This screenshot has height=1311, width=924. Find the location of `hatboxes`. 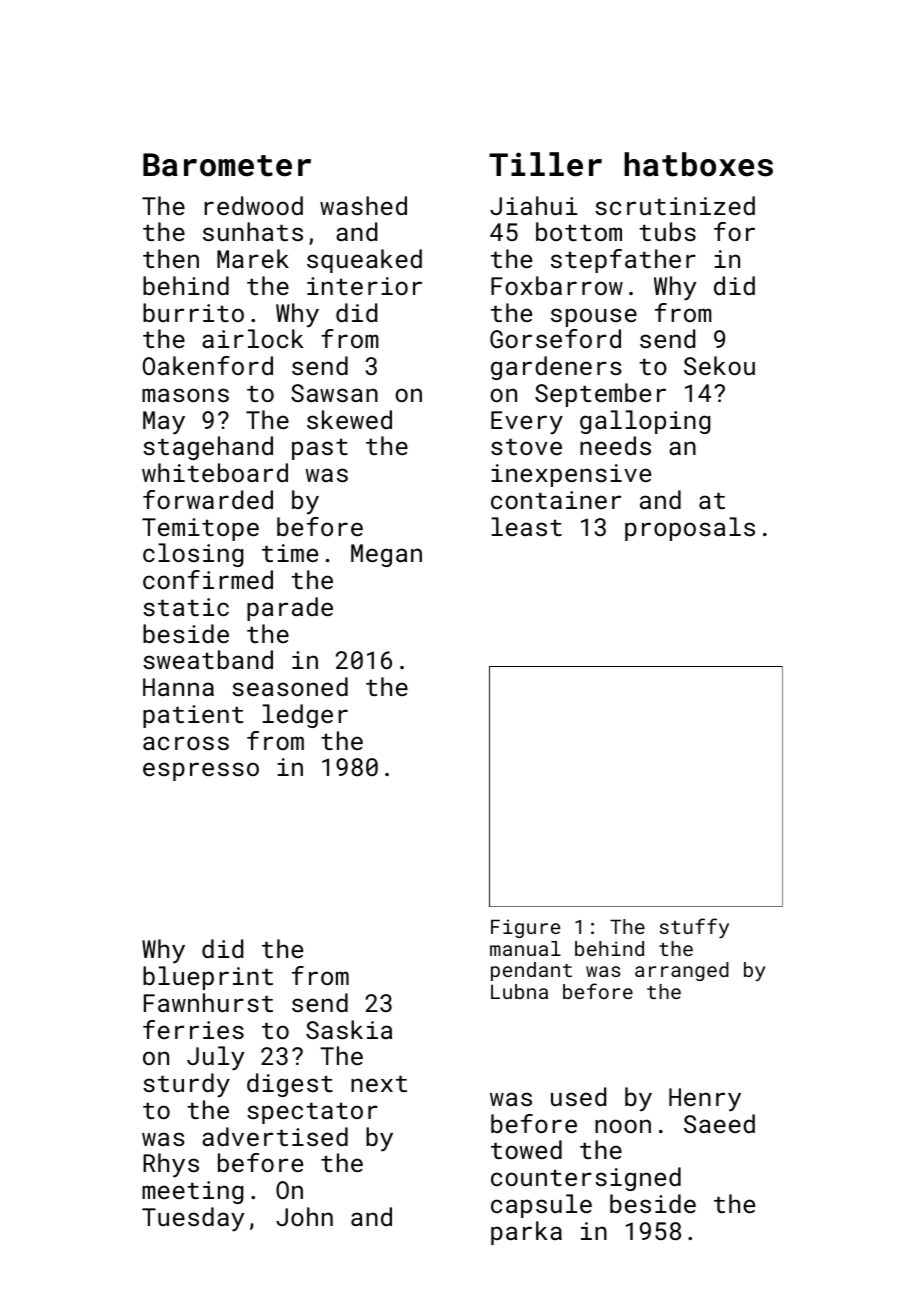

hatboxes is located at coordinates (698, 164).
